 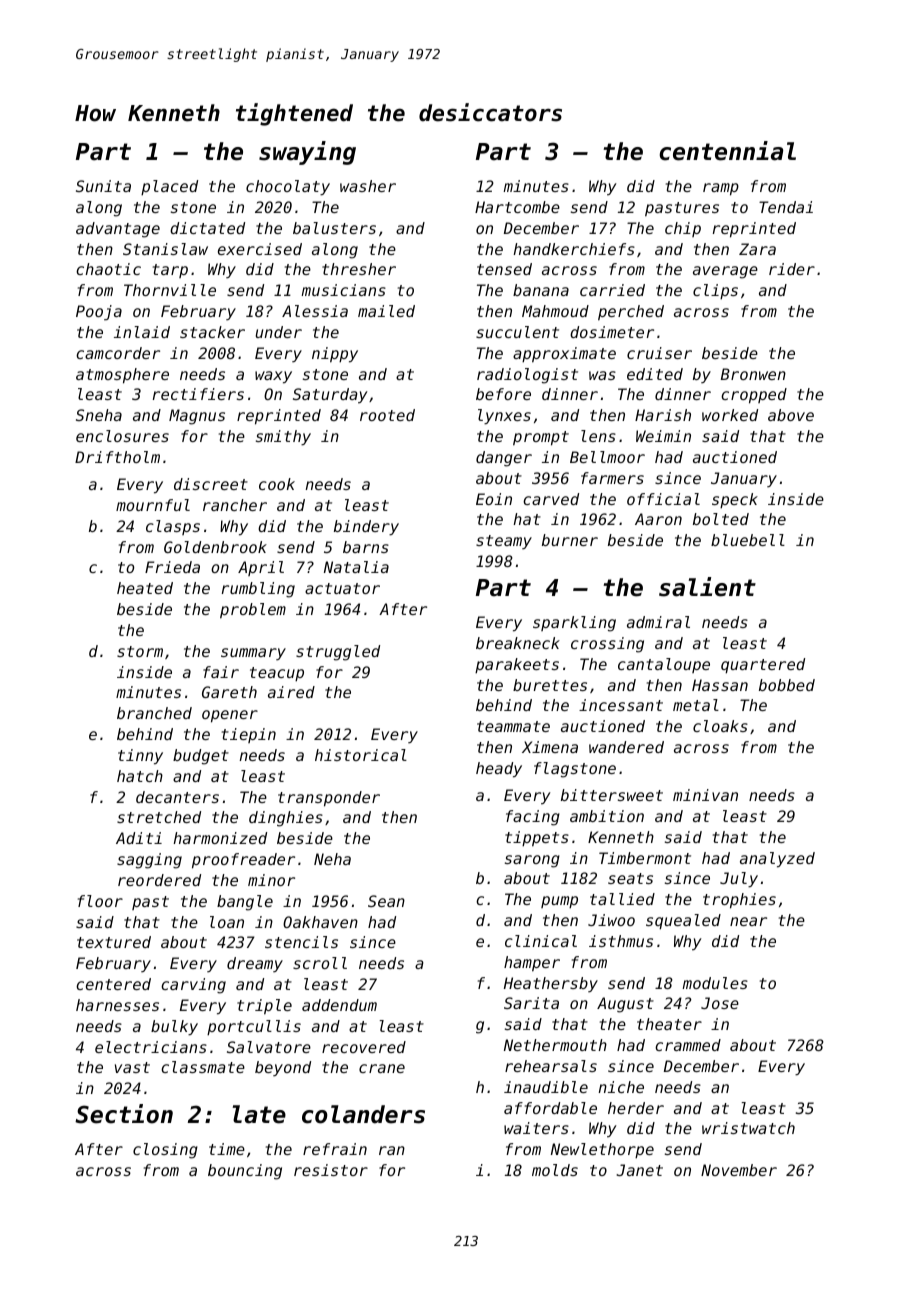 What do you see at coordinates (103, 186) in the document?
I see `Sunita` at bounding box center [103, 186].
